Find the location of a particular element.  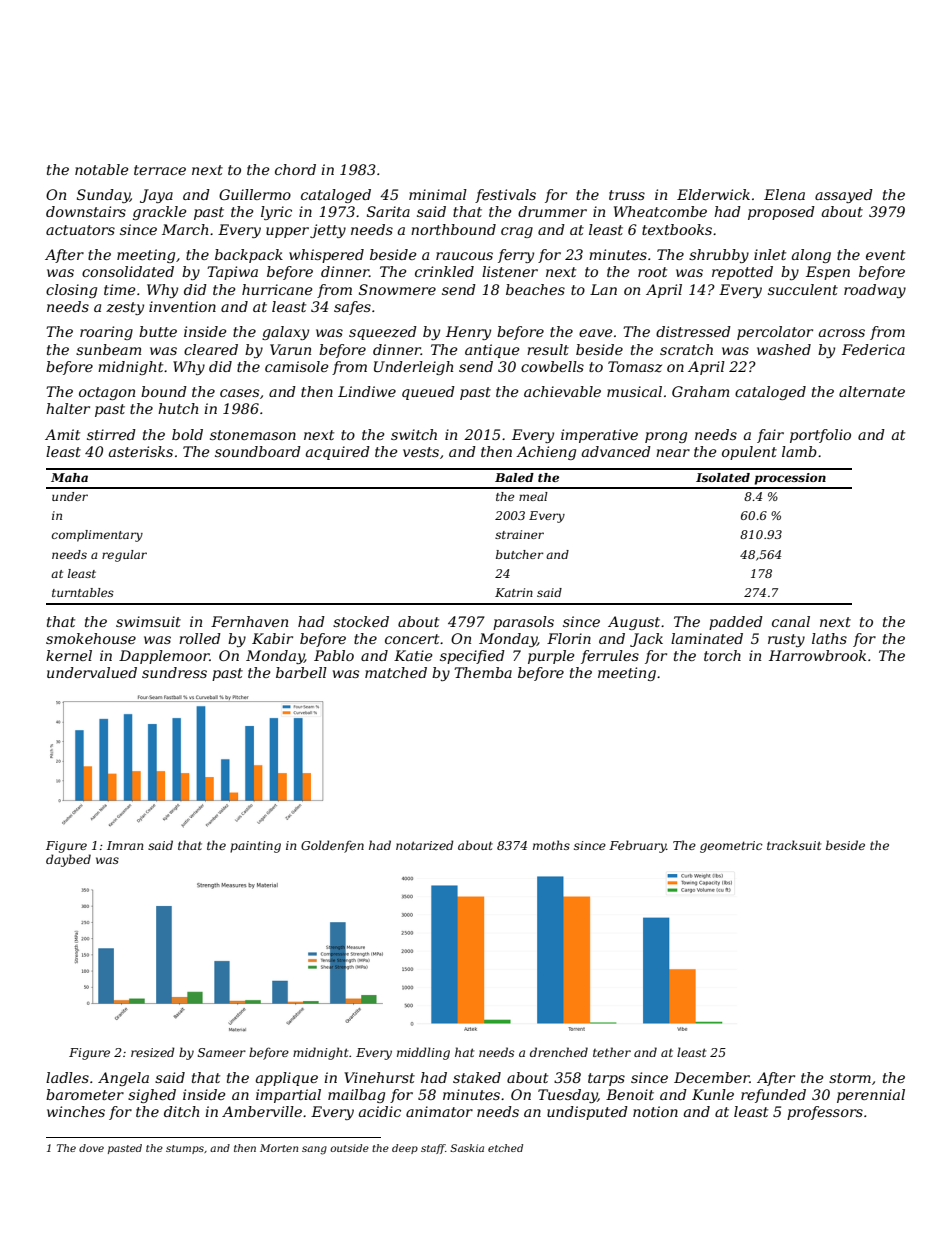

Morten is located at coordinates (279, 1148).
